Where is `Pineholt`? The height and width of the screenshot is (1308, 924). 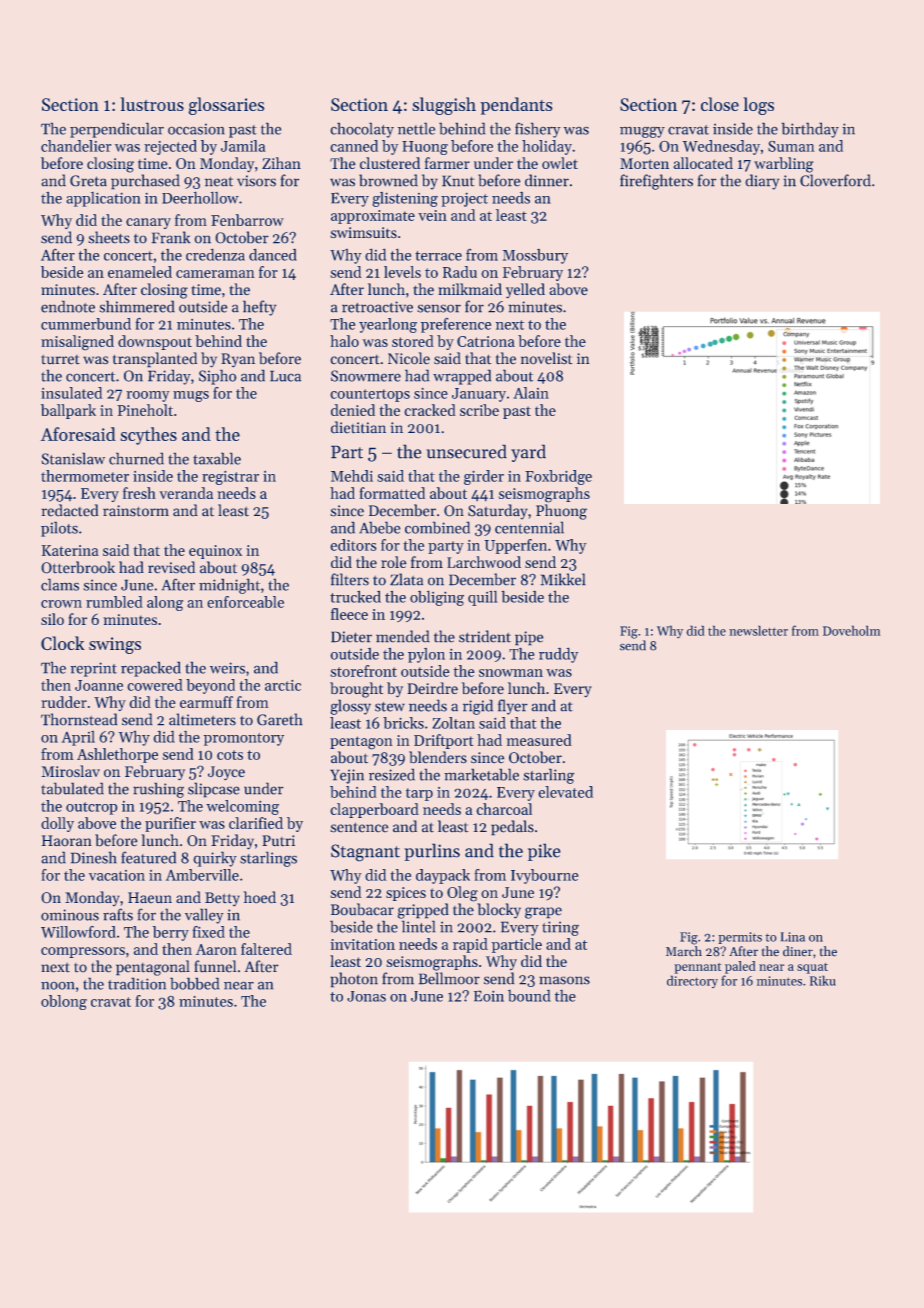 Pineholt is located at coordinates (145, 410).
